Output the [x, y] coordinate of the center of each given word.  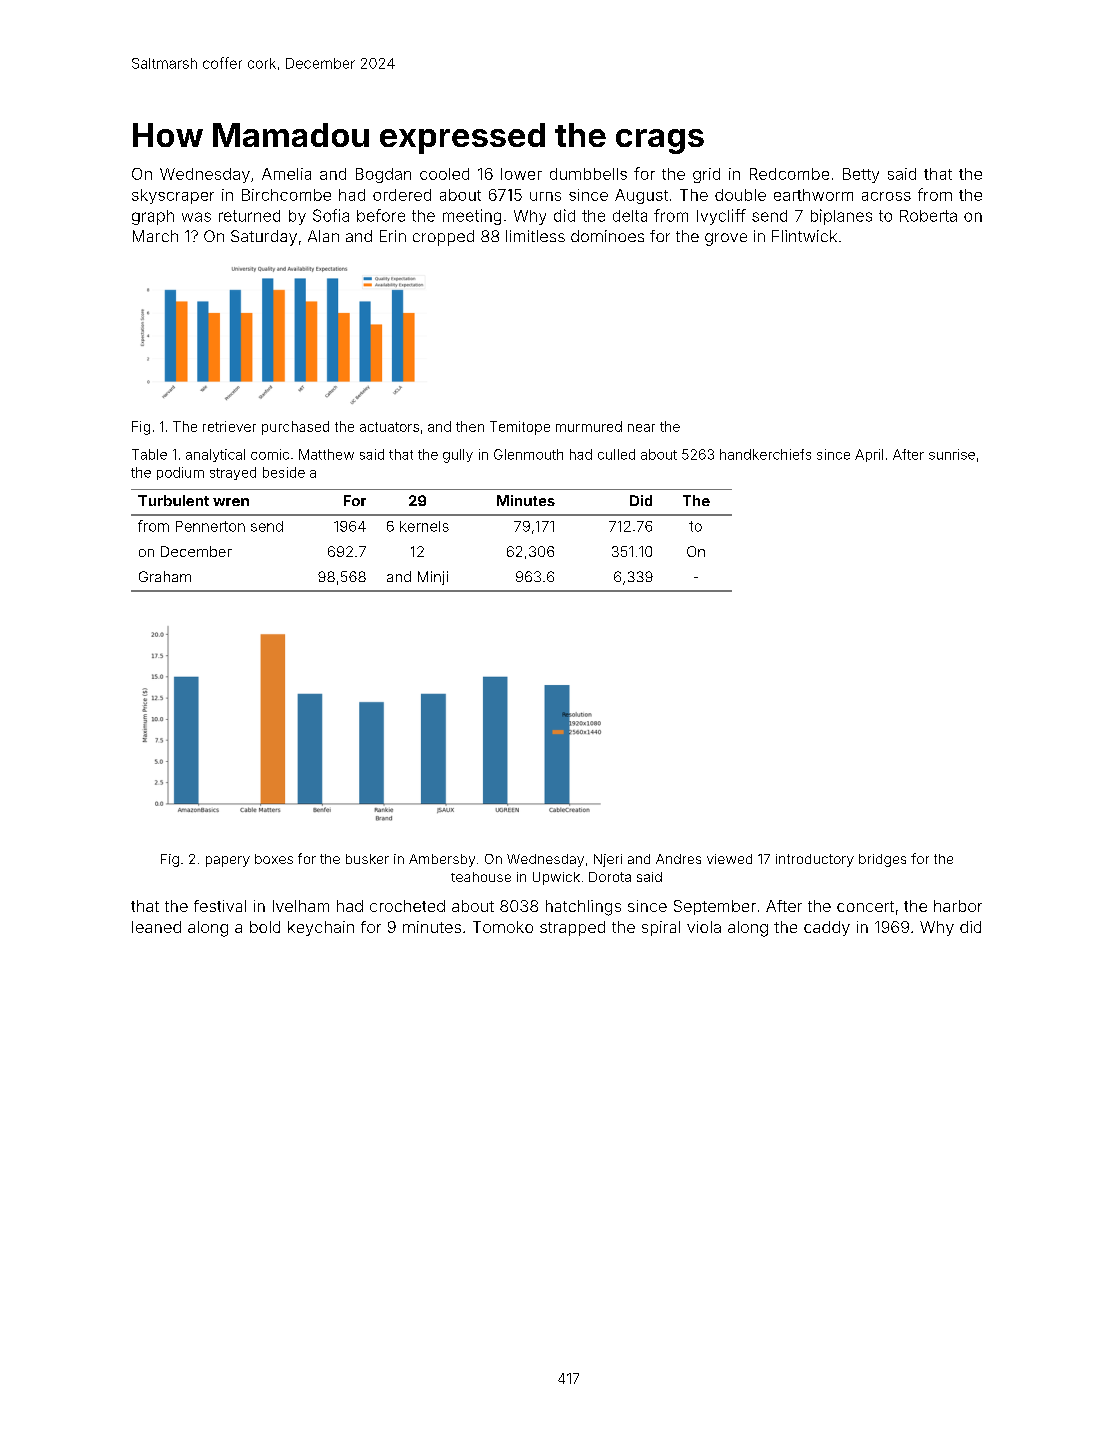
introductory [815, 860]
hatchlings [583, 908]
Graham [165, 576]
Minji [433, 578]
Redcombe [789, 174]
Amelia [286, 174]
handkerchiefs [765, 454]
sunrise [952, 454]
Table [149, 454]
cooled [444, 174]
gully [458, 456]
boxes [274, 859]
